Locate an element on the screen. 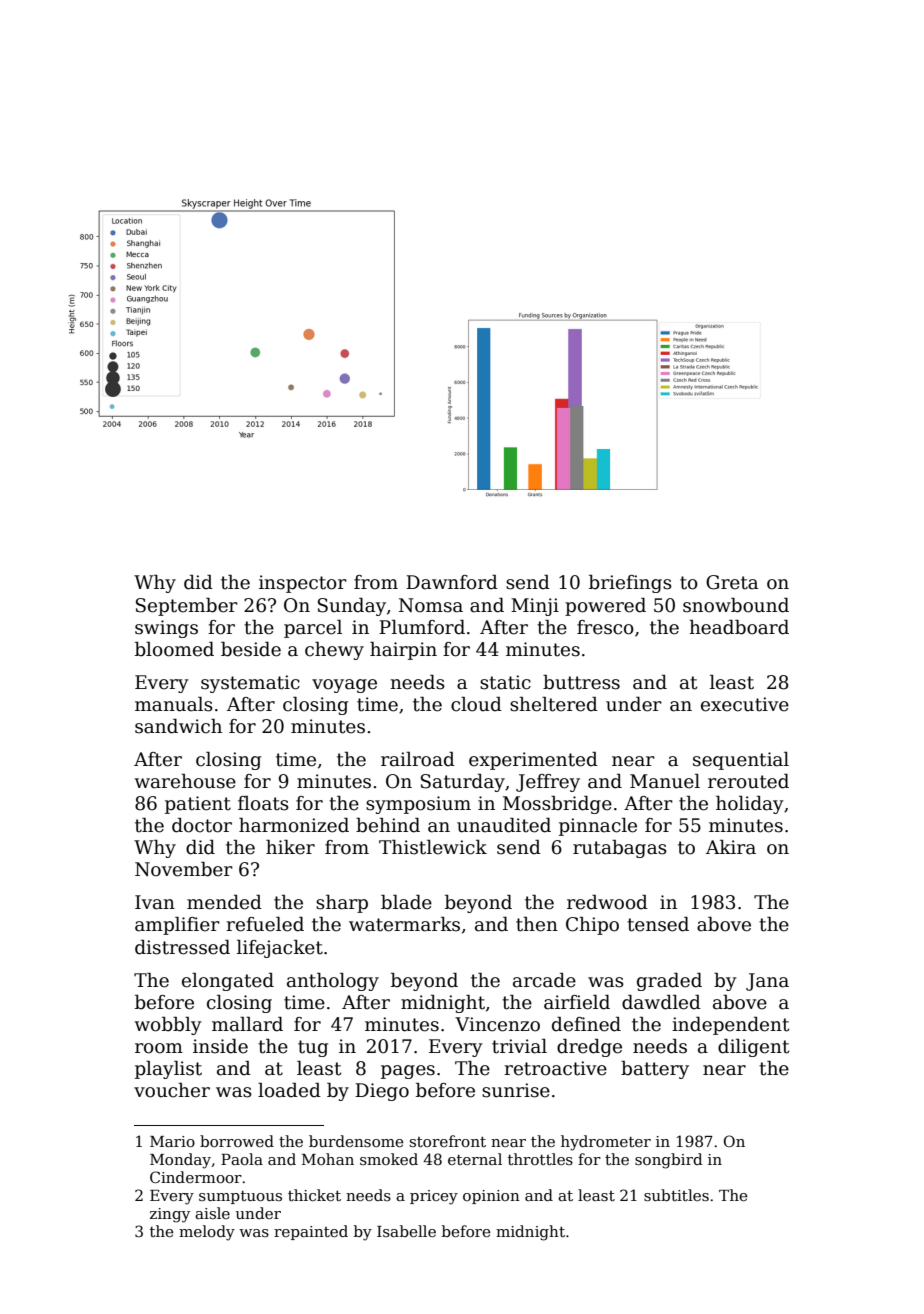 The width and height of the screenshot is (924, 1314). Dawnford is located at coordinates (452, 582).
